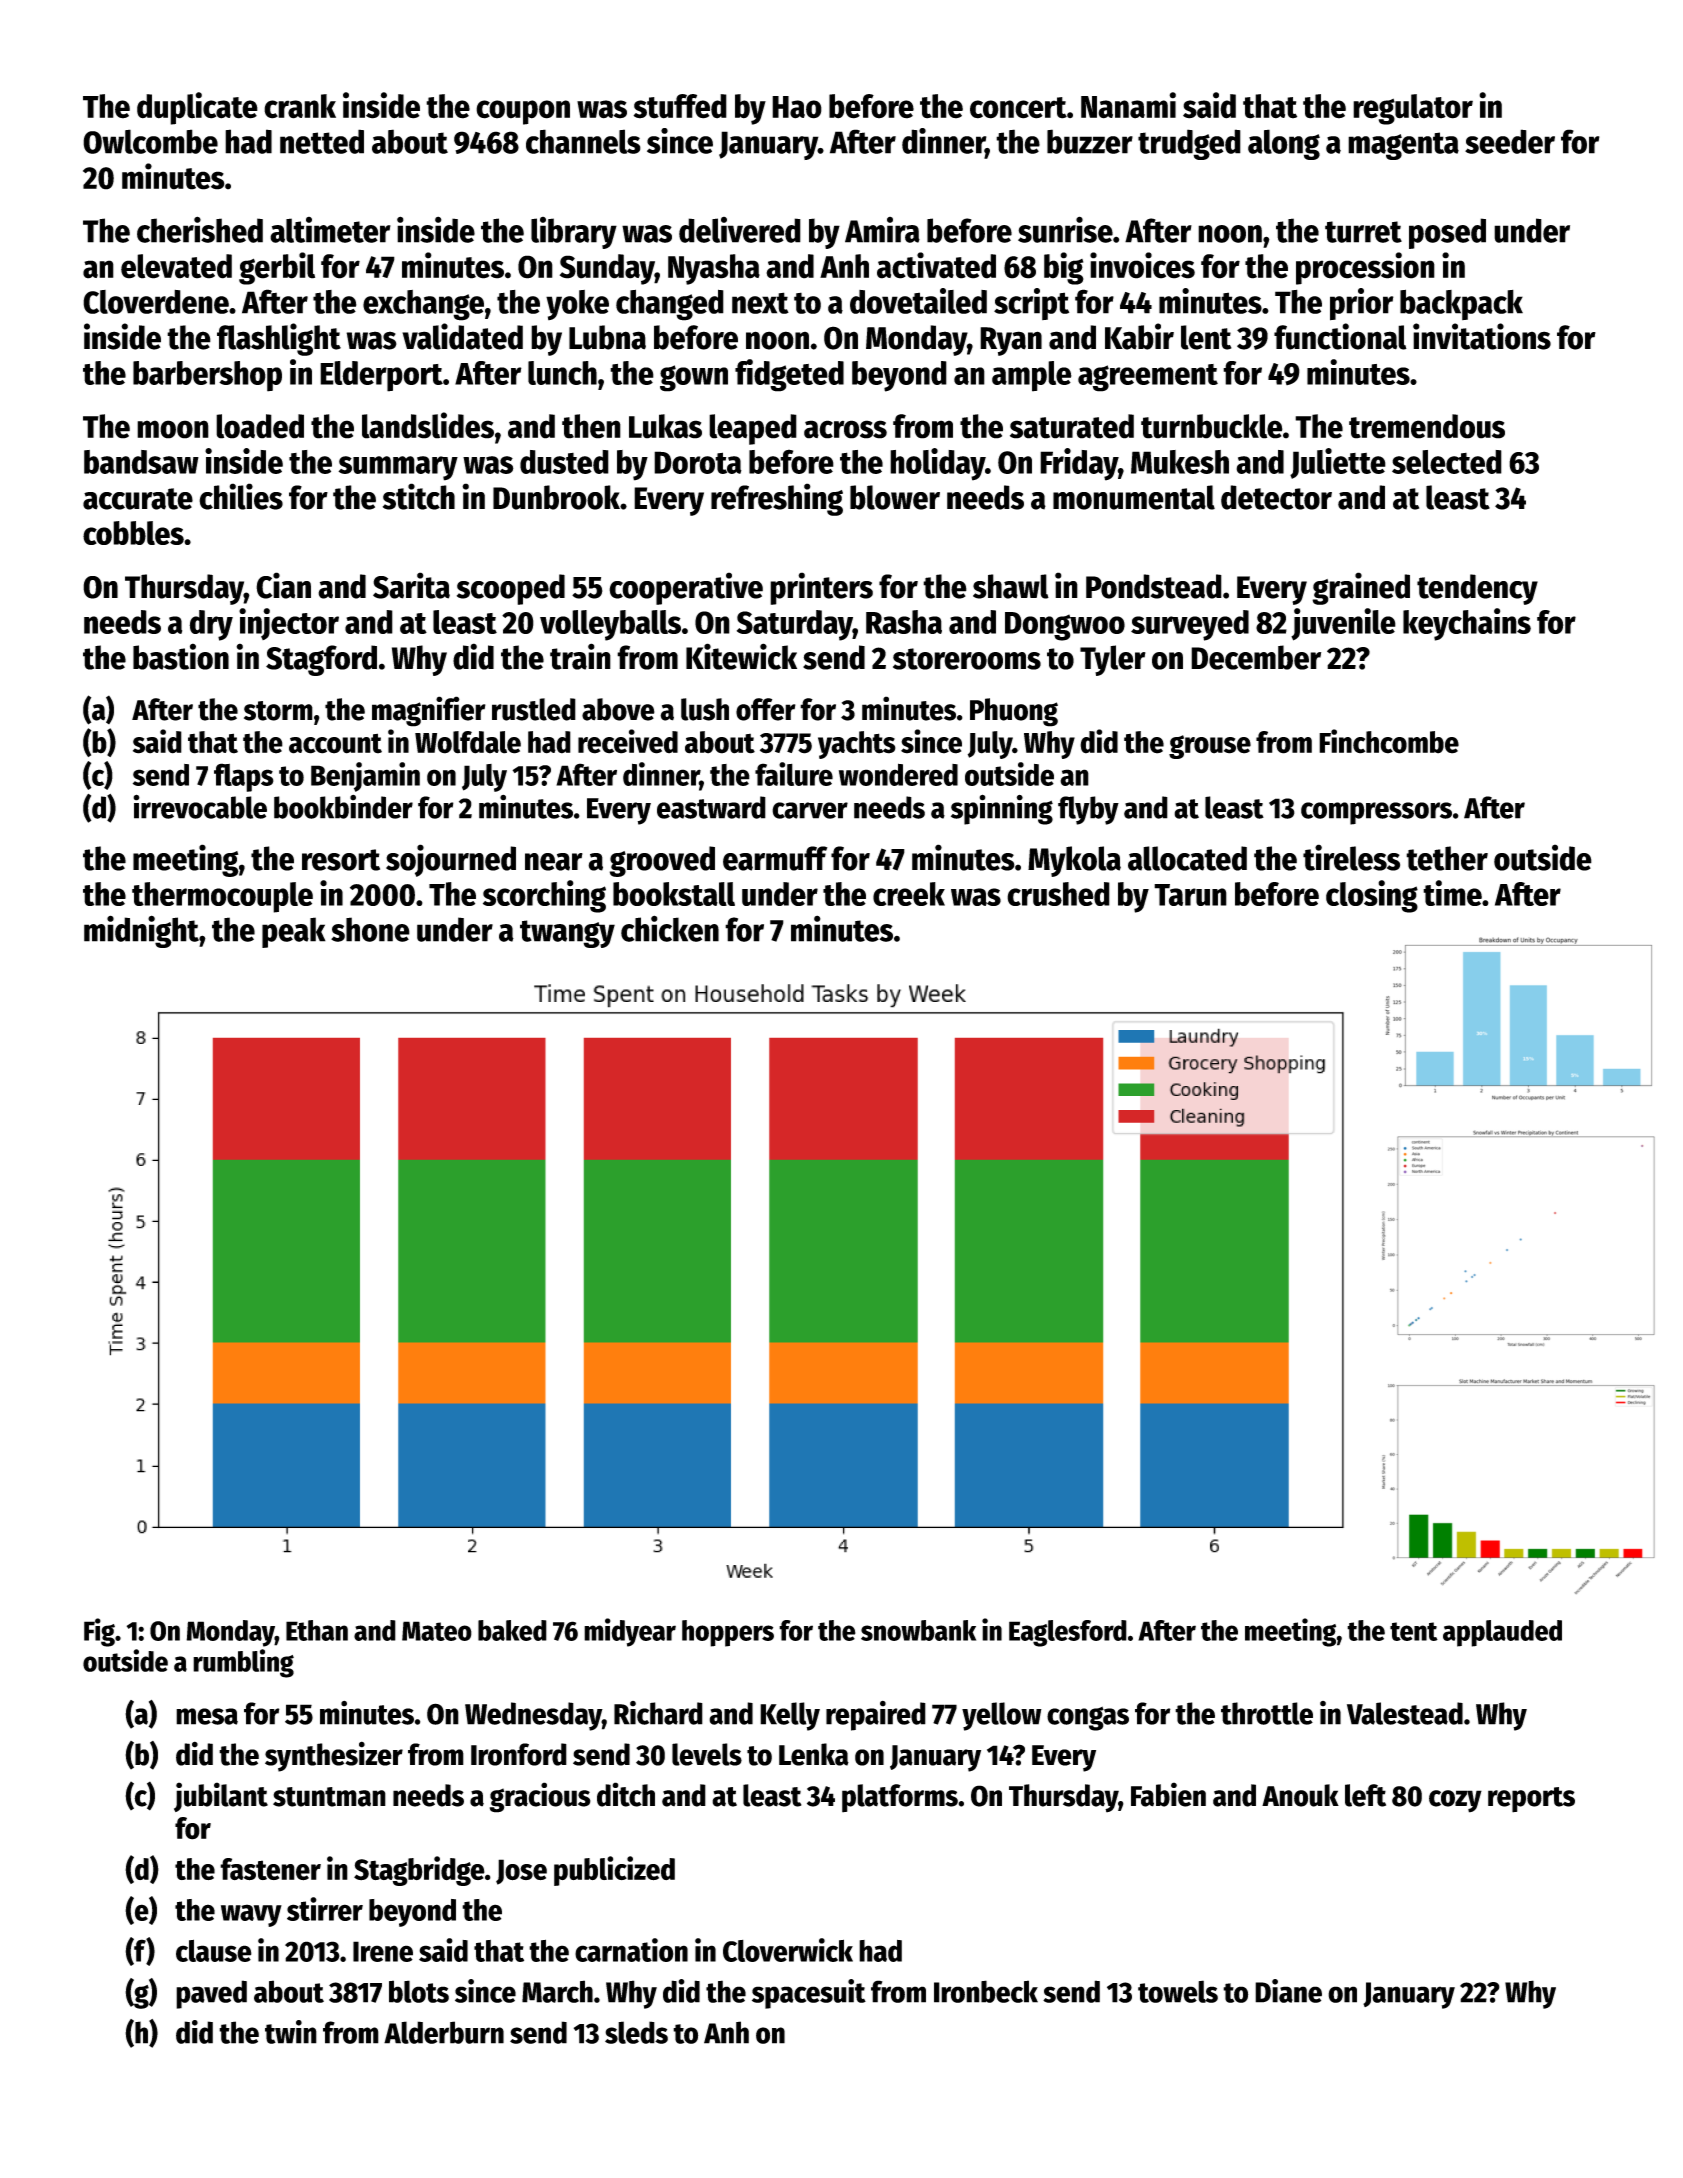  I want to click on twin, so click(291, 2032).
